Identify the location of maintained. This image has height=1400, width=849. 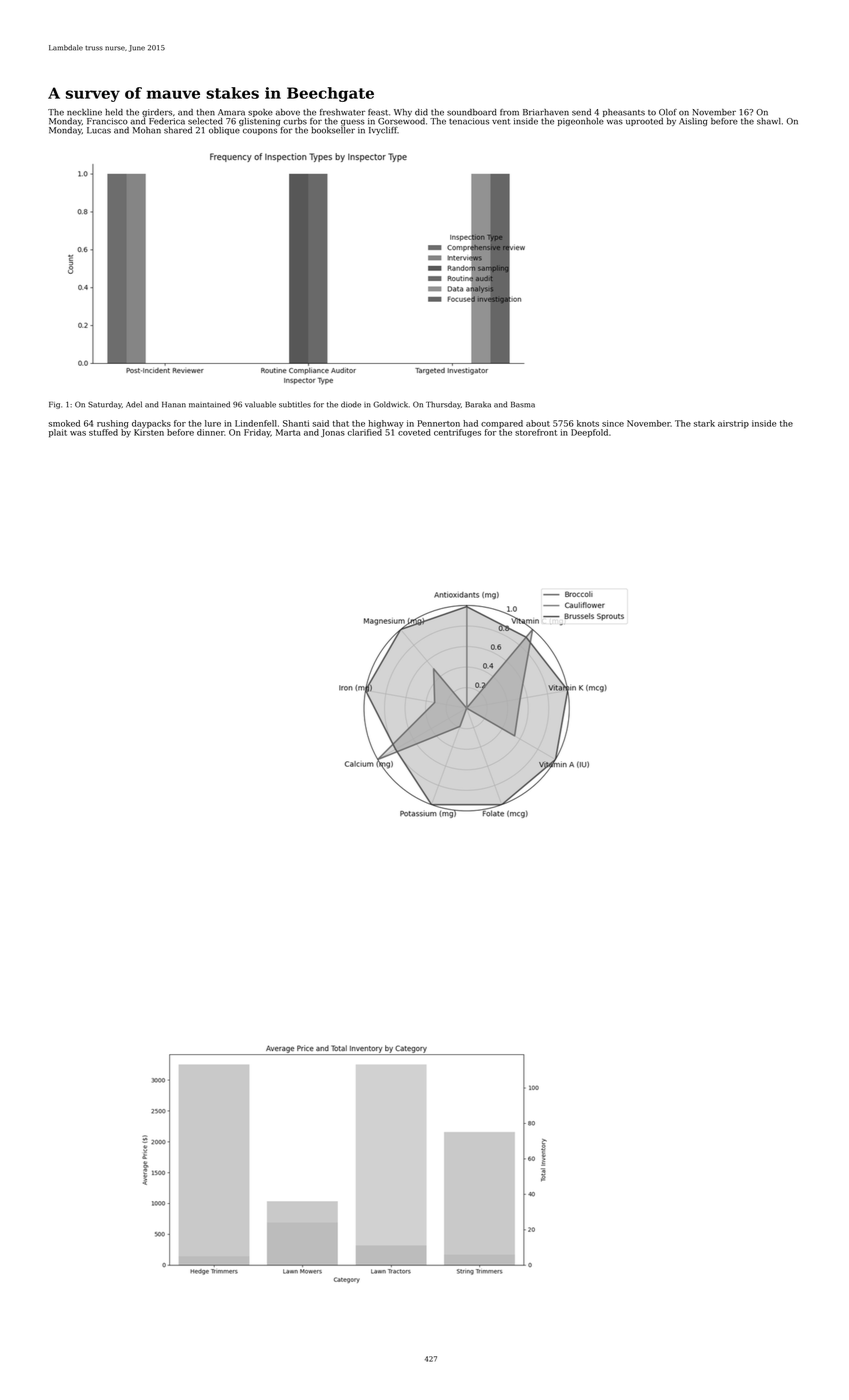
(209, 404).
